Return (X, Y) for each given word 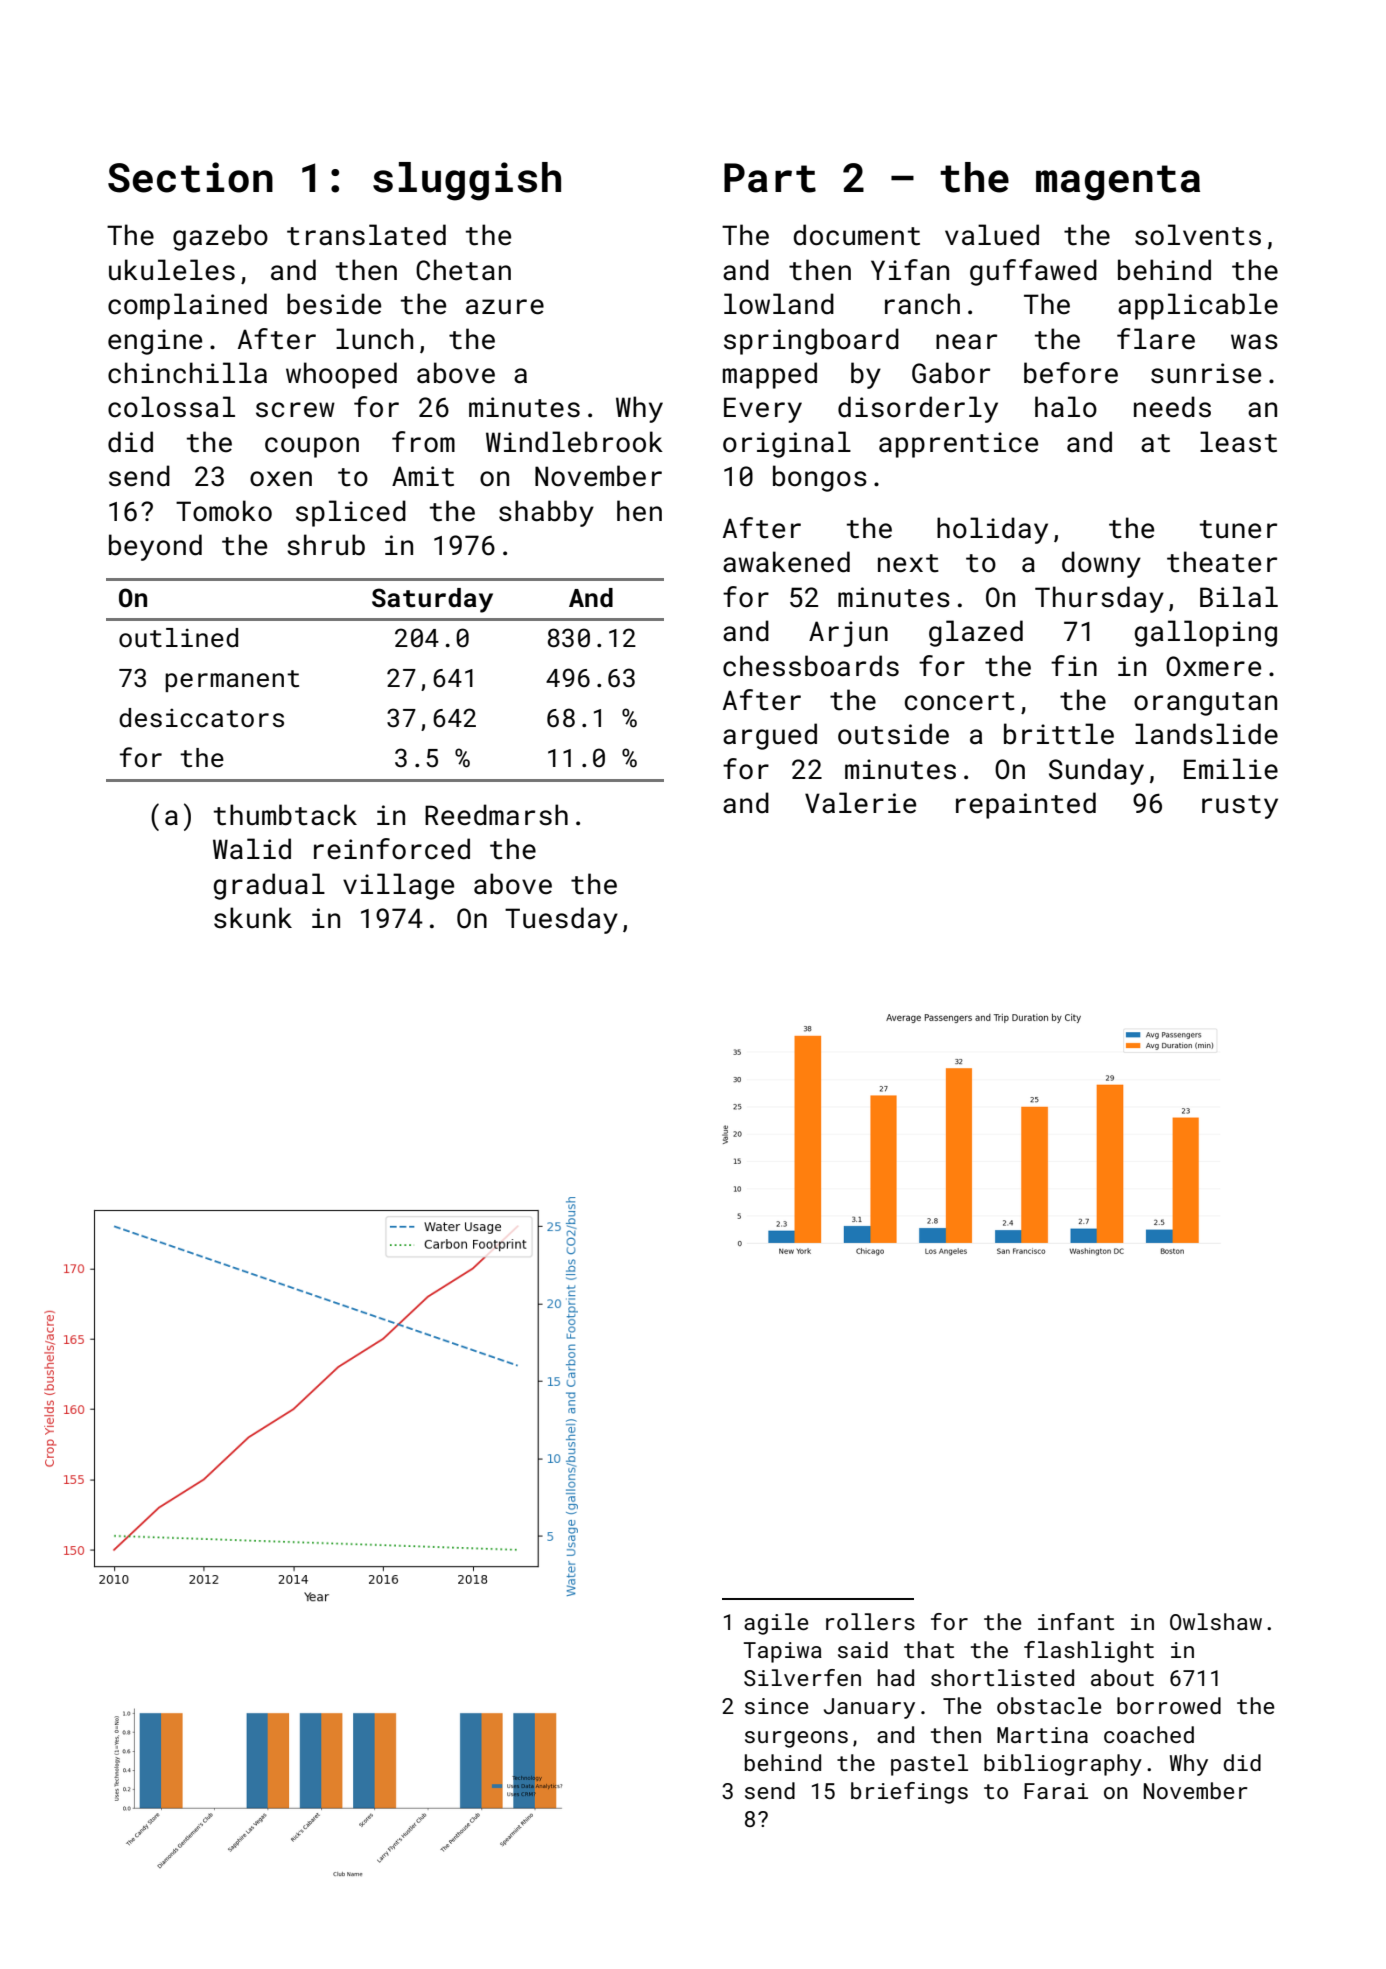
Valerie (860, 803)
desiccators (201, 718)
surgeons (796, 1739)
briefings (909, 1793)
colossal (171, 407)
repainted (1026, 805)
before (1071, 373)
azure (505, 307)
